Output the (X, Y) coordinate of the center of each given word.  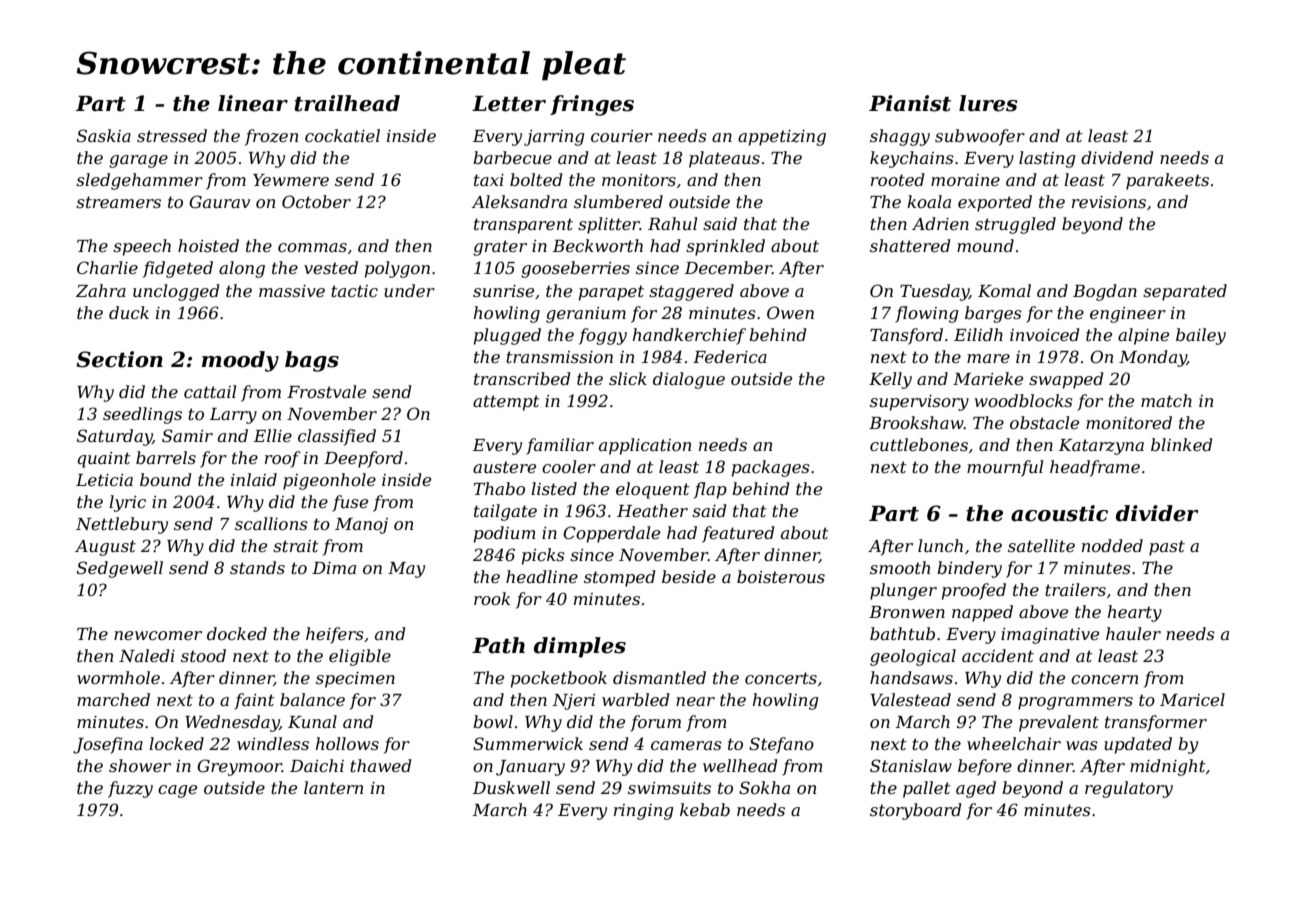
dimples (580, 647)
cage (177, 791)
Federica (730, 356)
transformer (1156, 723)
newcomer (158, 635)
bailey (1201, 336)
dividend (1117, 157)
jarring (554, 138)
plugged (507, 336)
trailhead (347, 103)
